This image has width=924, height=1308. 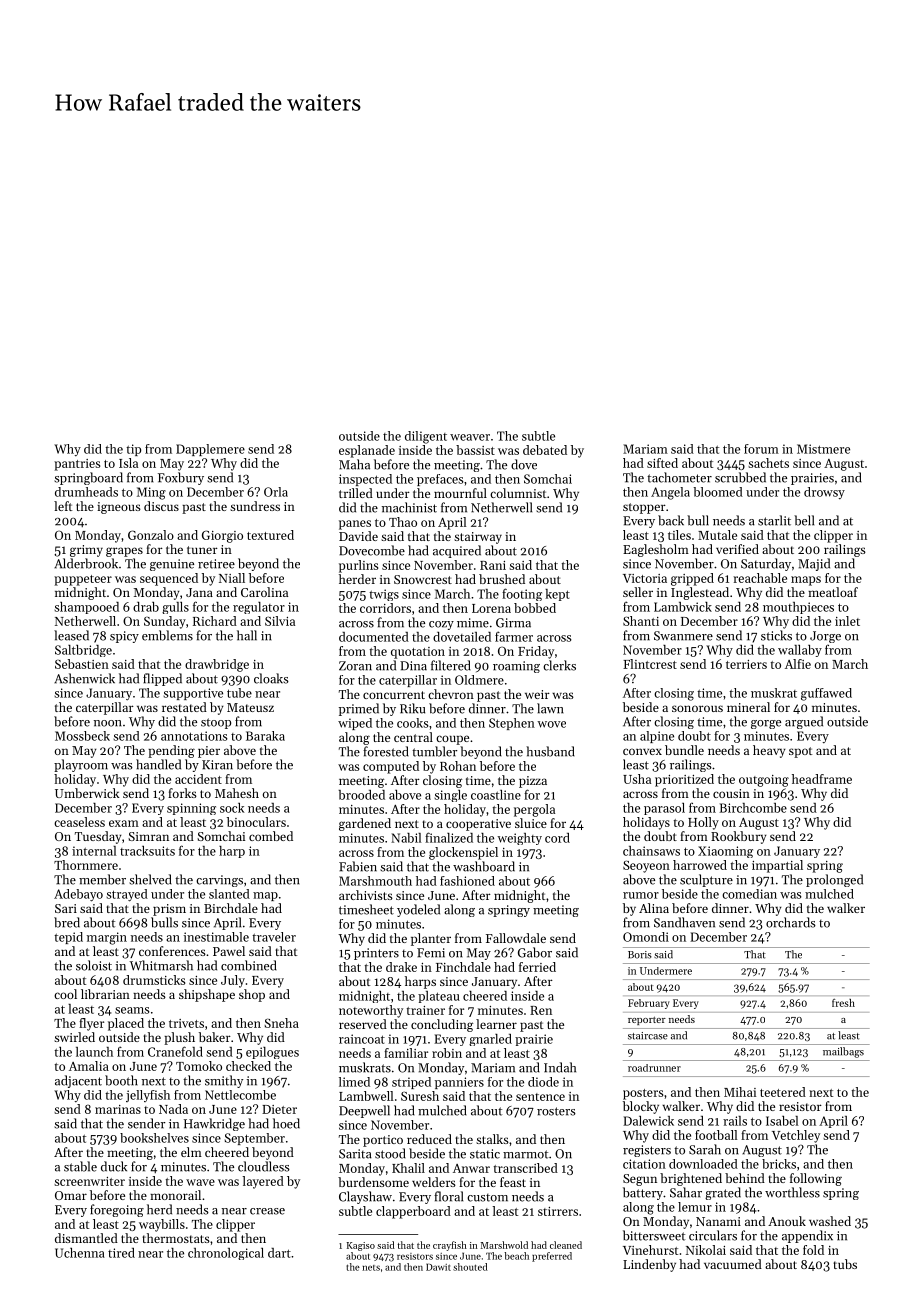 What do you see at coordinates (791, 922) in the image?
I see `orchards` at bounding box center [791, 922].
